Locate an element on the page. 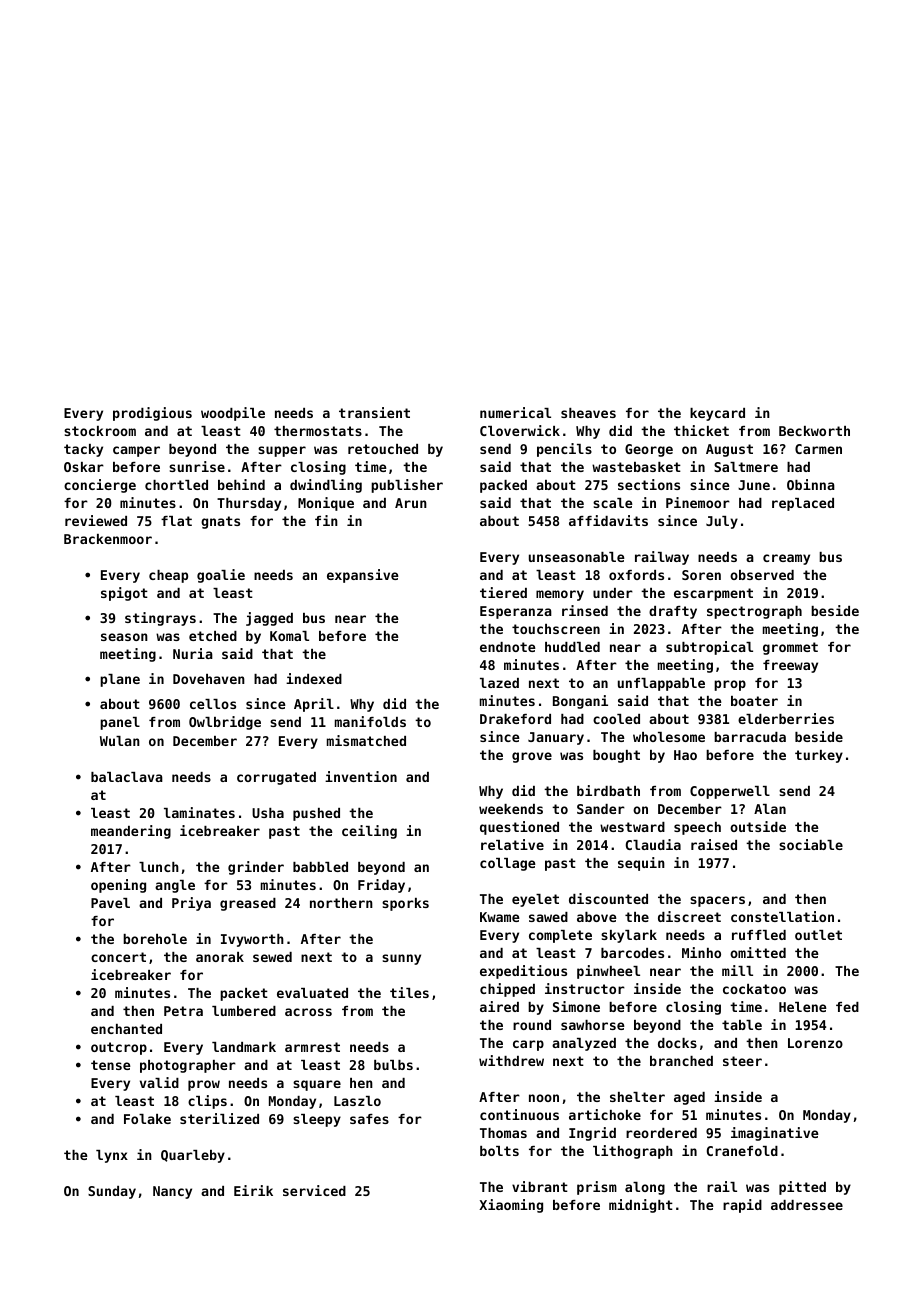  pencils is located at coordinates (564, 450).
